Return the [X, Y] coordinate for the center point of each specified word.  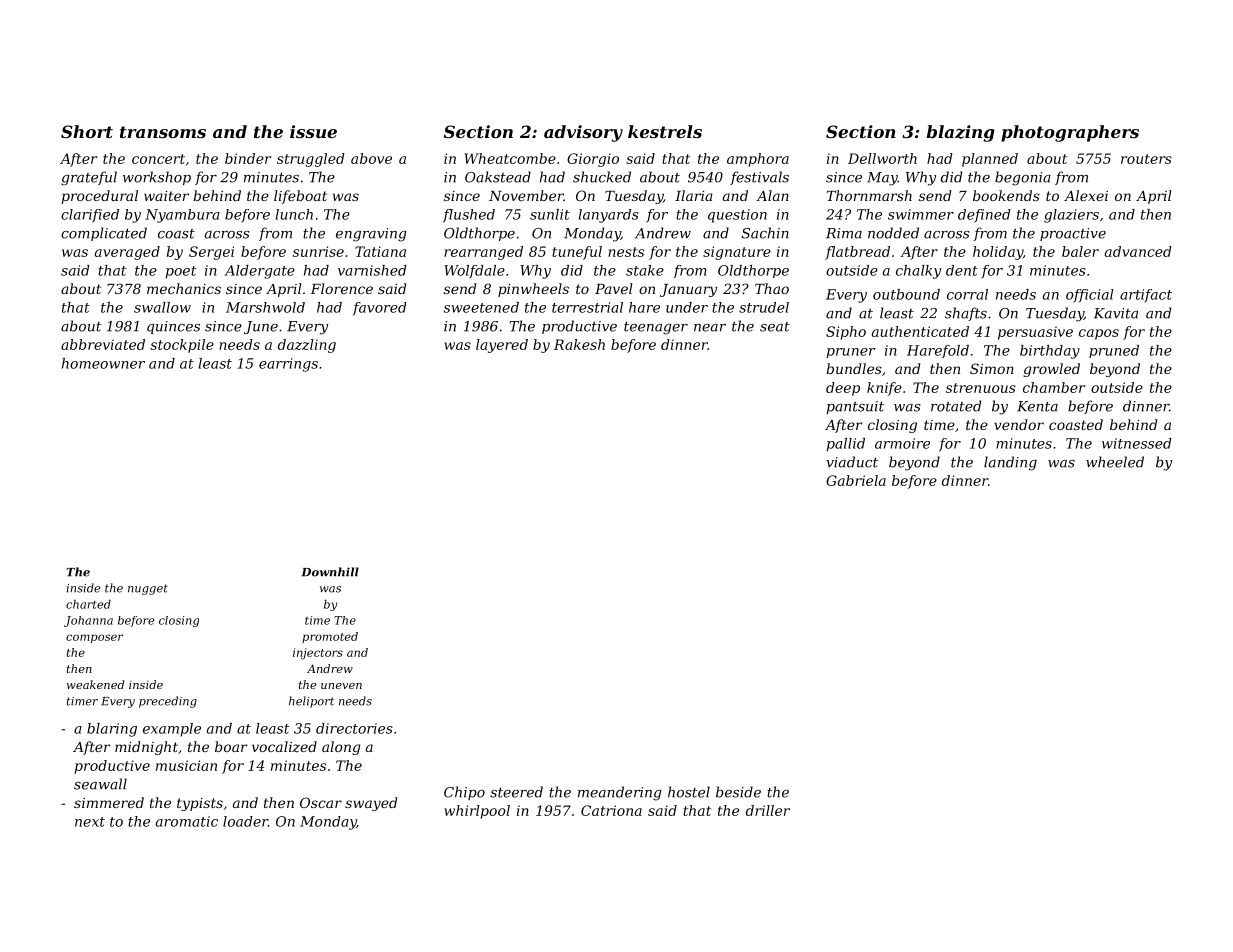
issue [313, 131]
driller [768, 810]
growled [1051, 370]
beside [738, 792]
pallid [846, 445]
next [90, 822]
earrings [288, 365]
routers [1146, 159]
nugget [148, 589]
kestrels [665, 131]
